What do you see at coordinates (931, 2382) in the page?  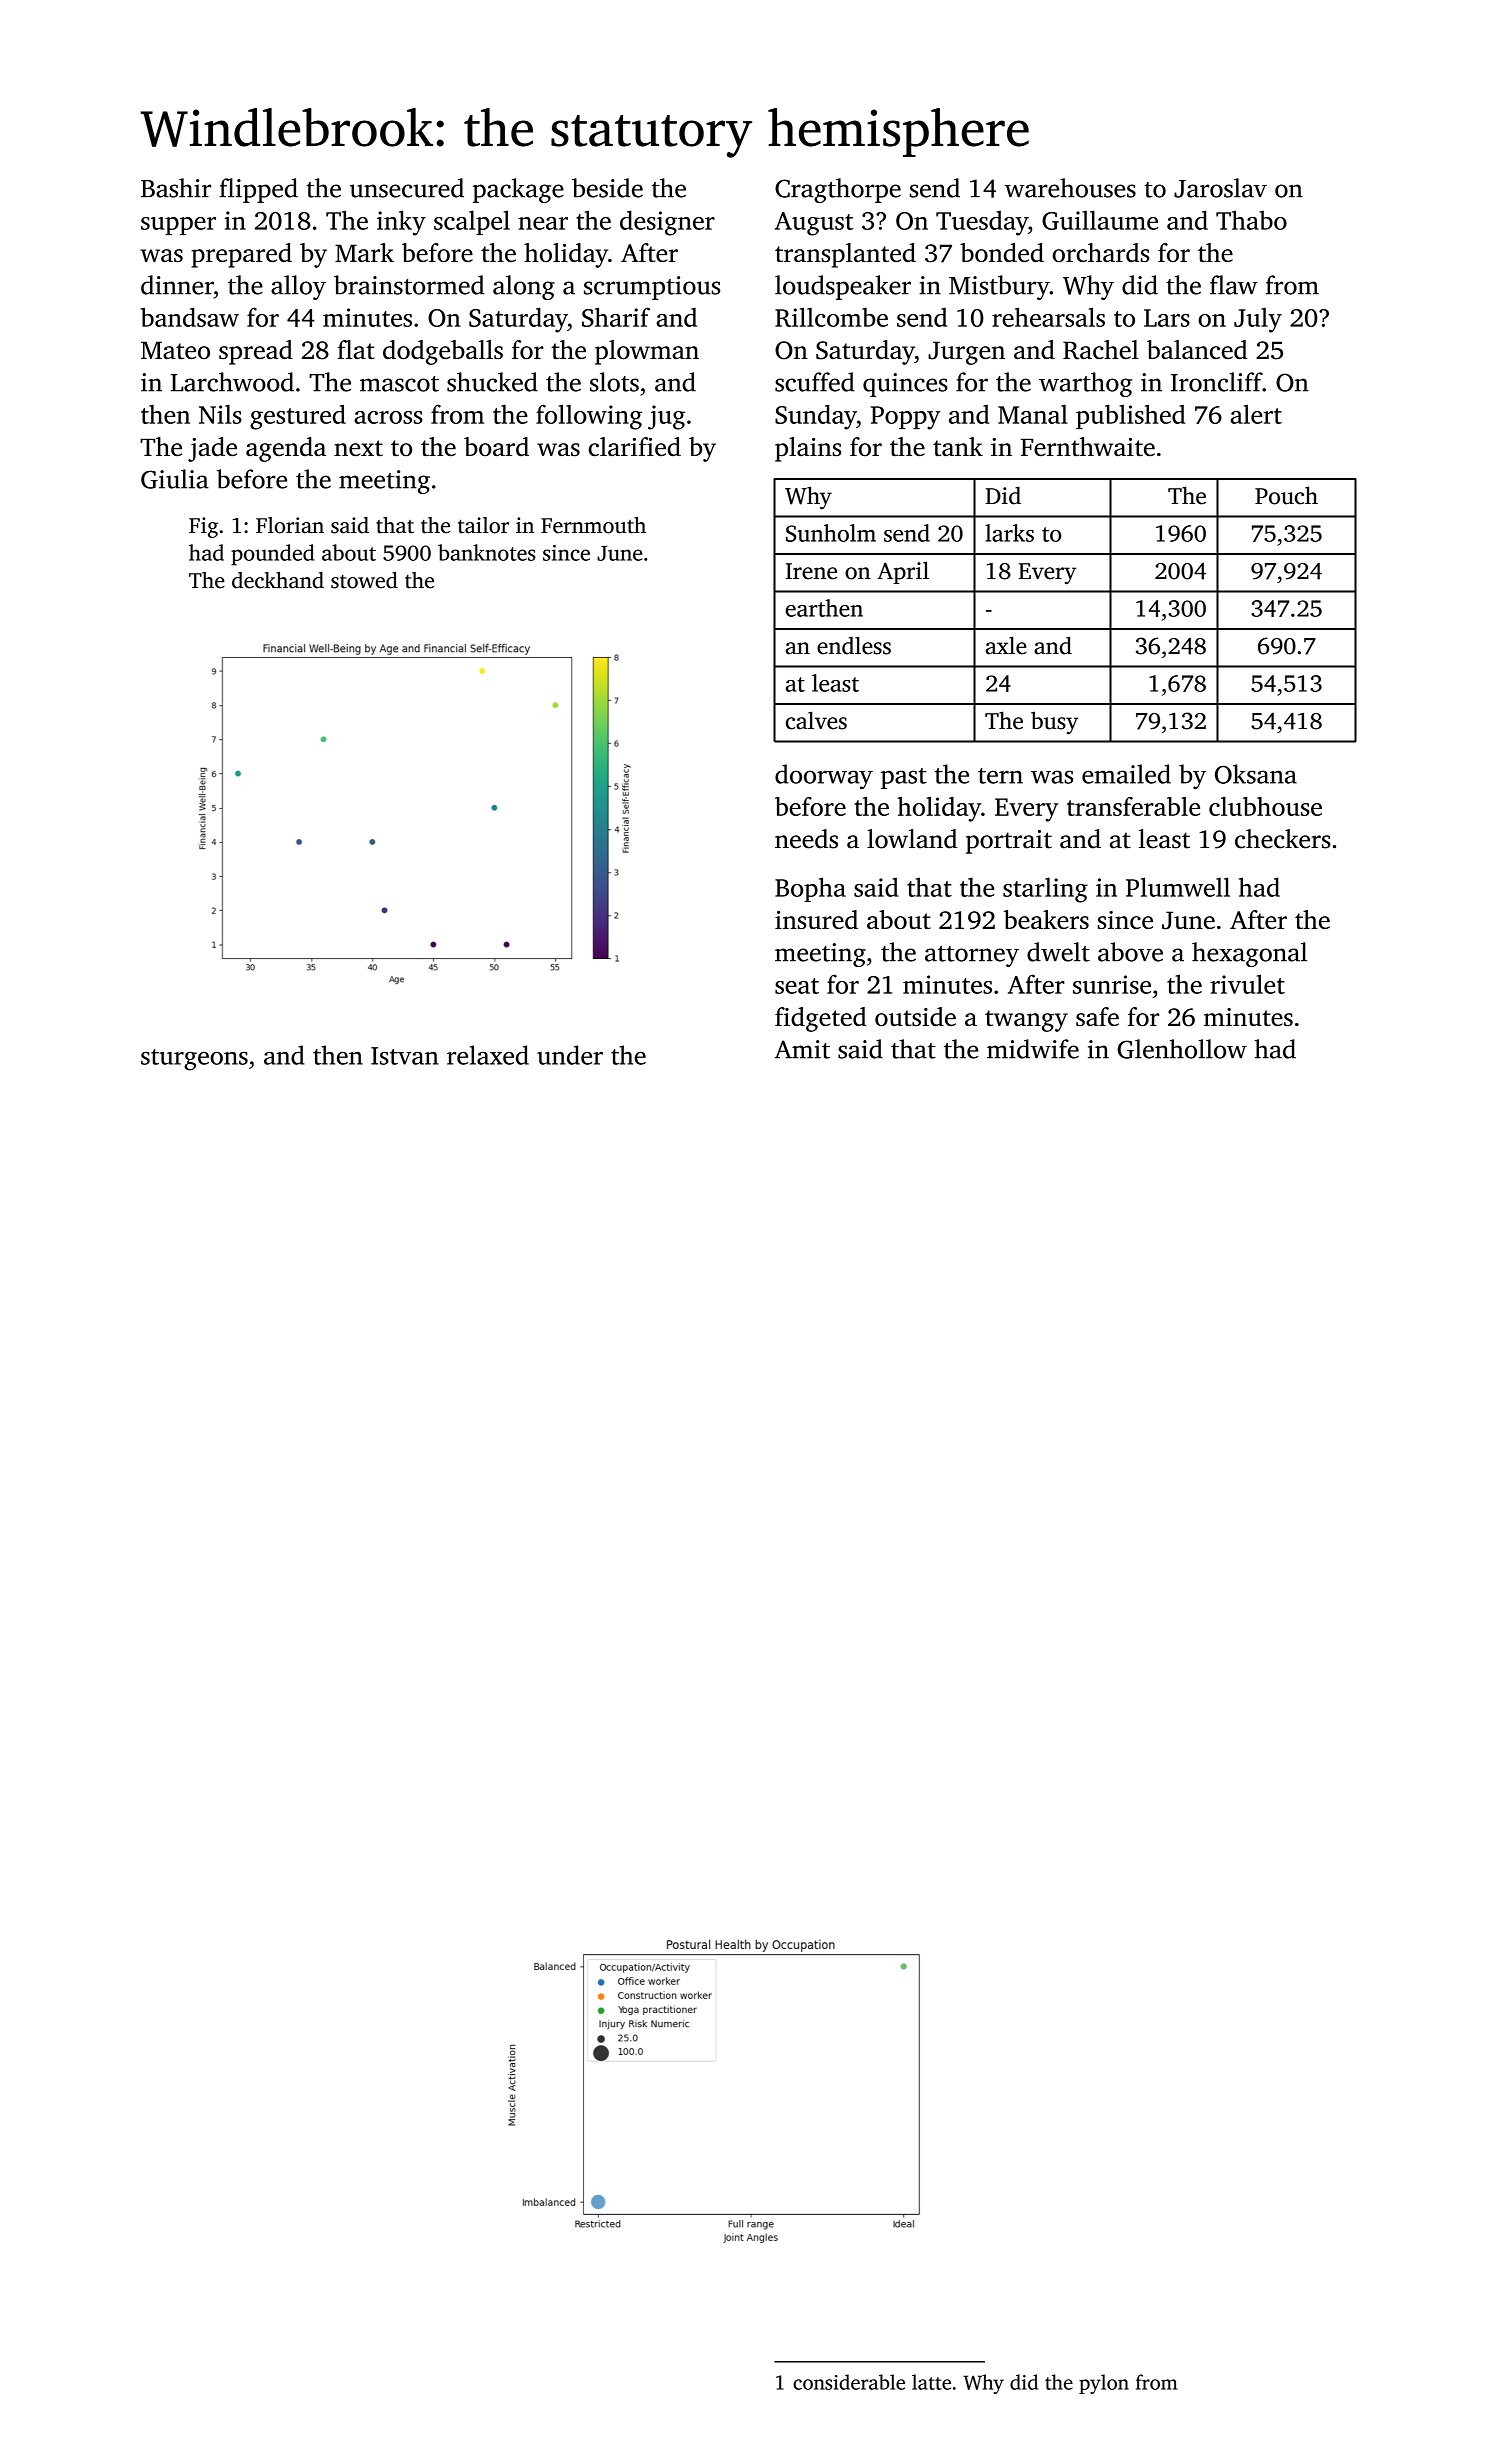 I see `latte` at bounding box center [931, 2382].
